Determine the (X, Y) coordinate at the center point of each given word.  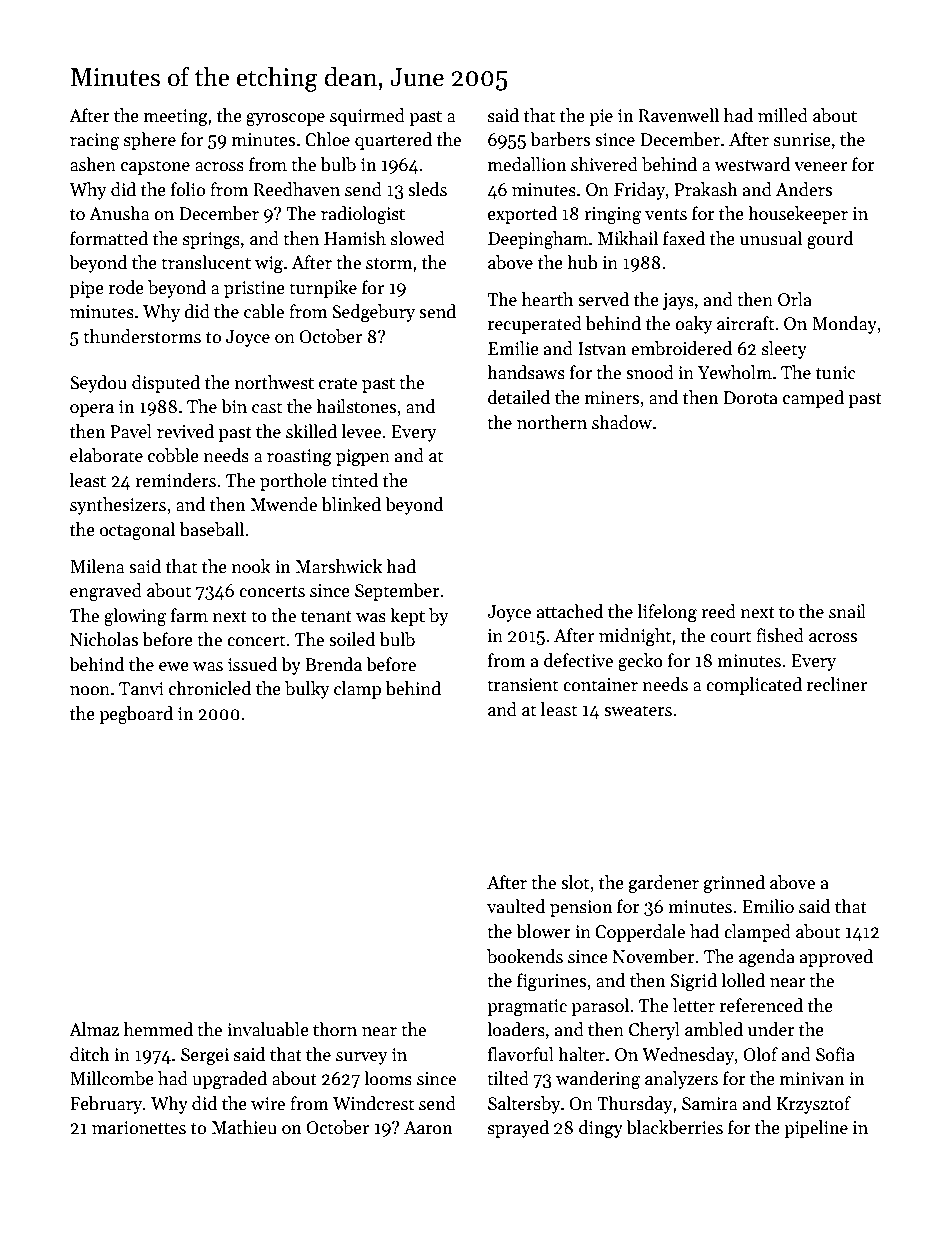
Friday (639, 191)
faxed (684, 238)
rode (126, 287)
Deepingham (538, 240)
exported (522, 215)
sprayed (518, 1129)
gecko (640, 662)
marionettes (139, 1128)
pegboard (136, 715)
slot (575, 882)
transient (522, 685)
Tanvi (141, 689)
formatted (109, 238)
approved (836, 958)
